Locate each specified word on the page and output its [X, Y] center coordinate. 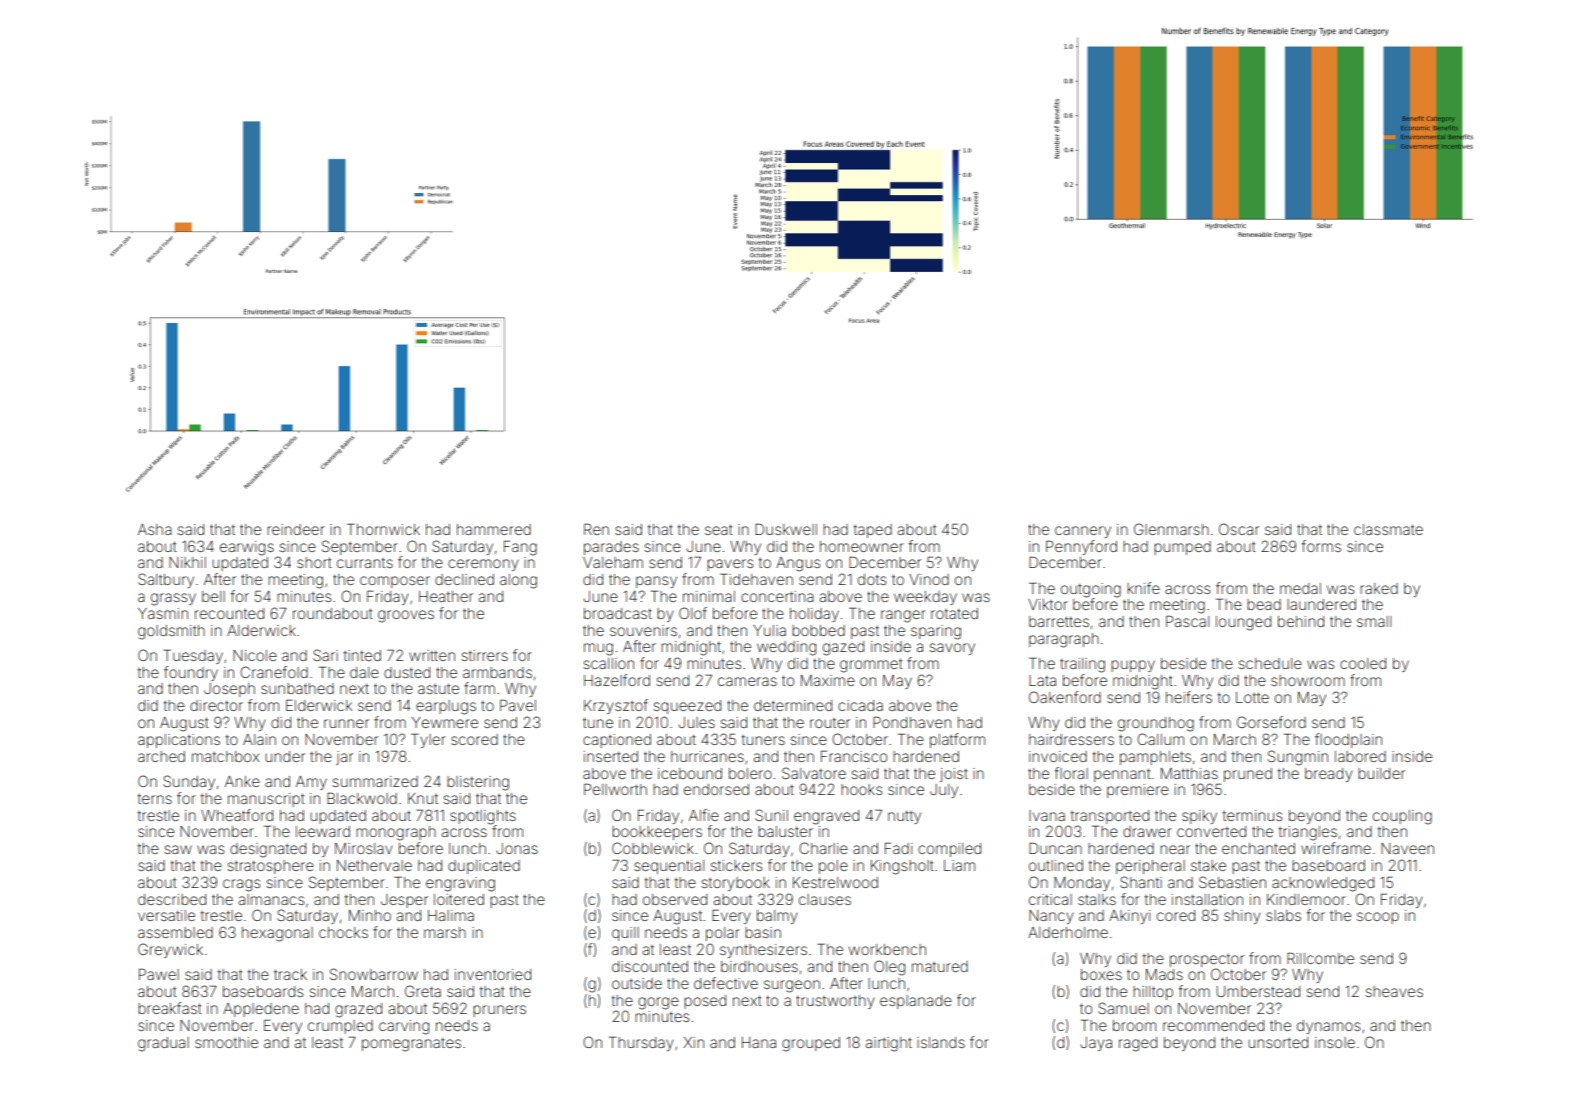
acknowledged [1323, 884]
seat [719, 529]
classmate [1388, 529]
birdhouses [759, 966]
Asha [155, 529]
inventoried [493, 974]
